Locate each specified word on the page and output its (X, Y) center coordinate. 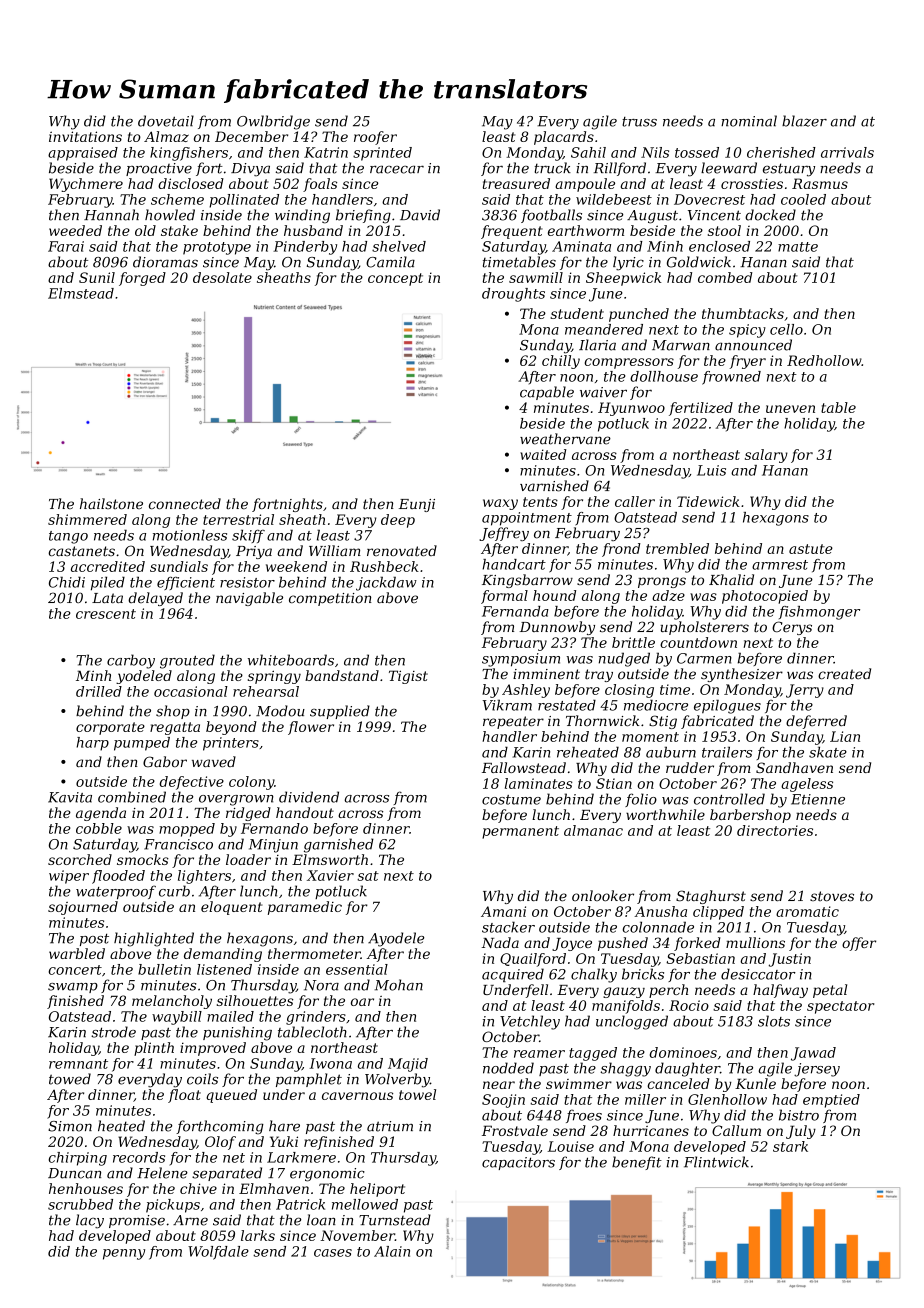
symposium (521, 660)
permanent (520, 832)
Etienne (818, 799)
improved (213, 1049)
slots (774, 1021)
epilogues (727, 706)
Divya (250, 170)
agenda (101, 814)
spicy (747, 331)
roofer (375, 138)
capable (547, 393)
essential (357, 969)
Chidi (67, 582)
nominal (749, 121)
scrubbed (80, 1204)
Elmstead (81, 293)
